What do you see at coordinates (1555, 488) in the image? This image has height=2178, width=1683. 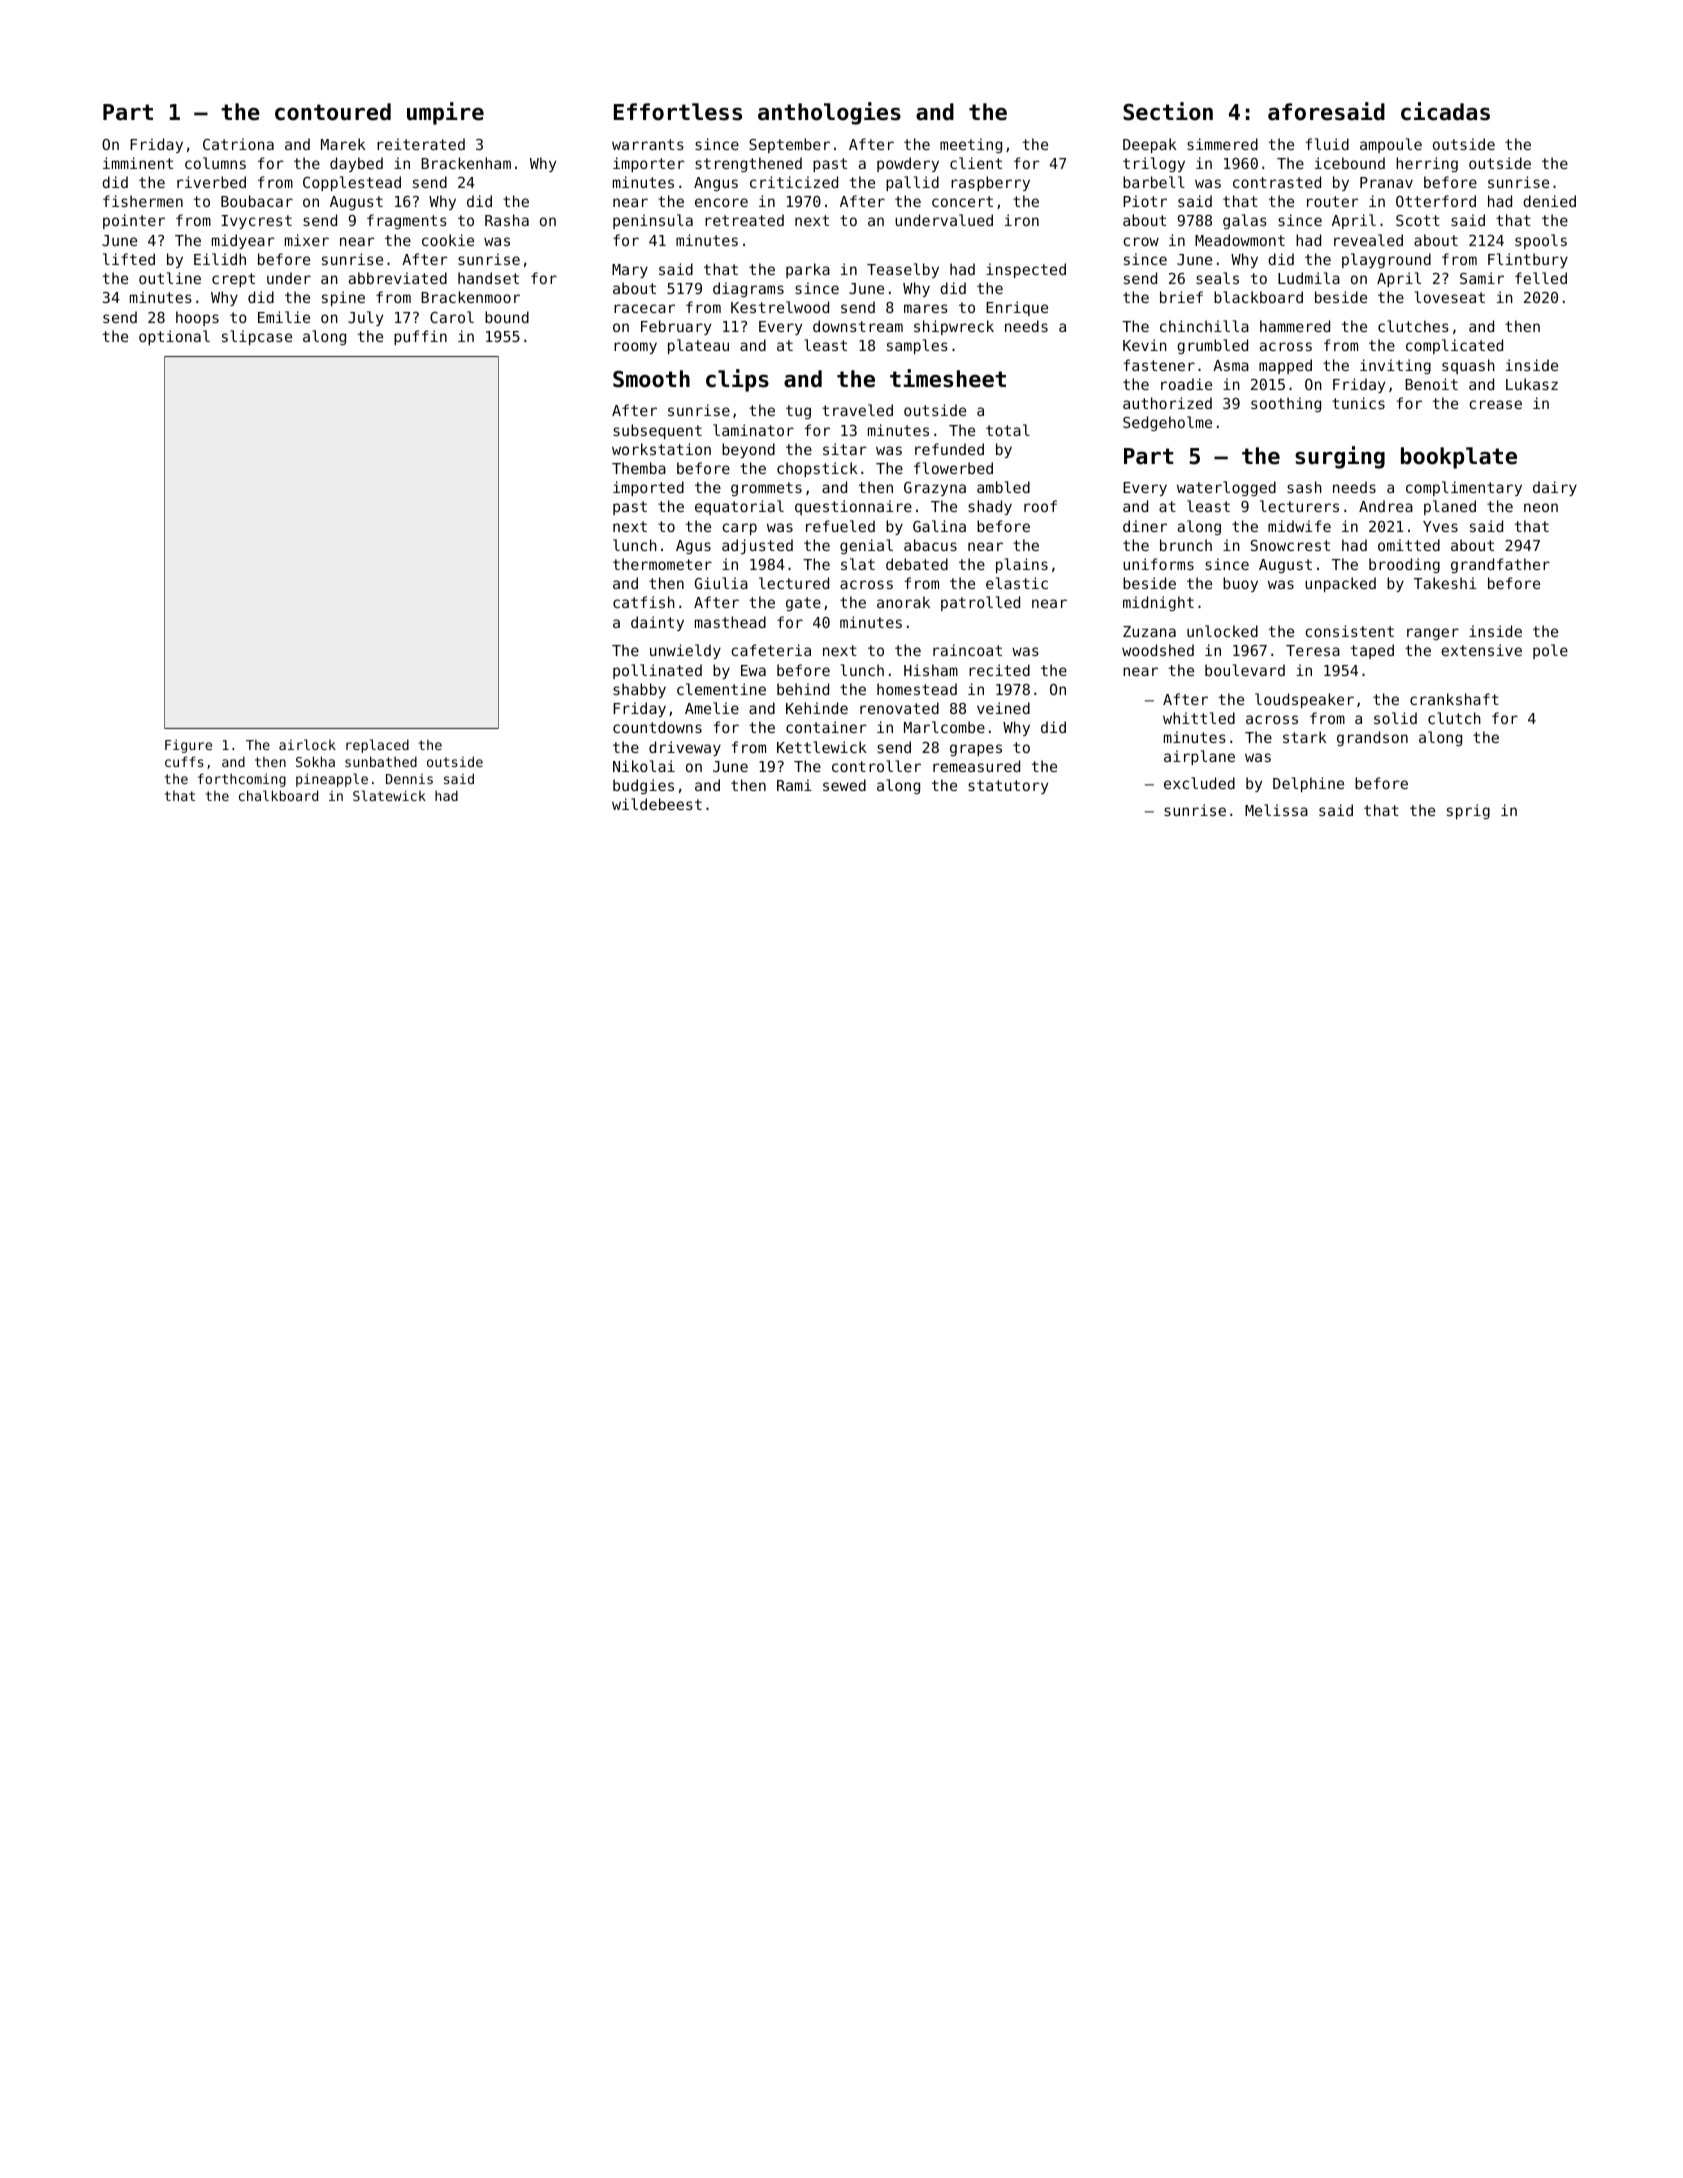 I see `dairy` at bounding box center [1555, 488].
